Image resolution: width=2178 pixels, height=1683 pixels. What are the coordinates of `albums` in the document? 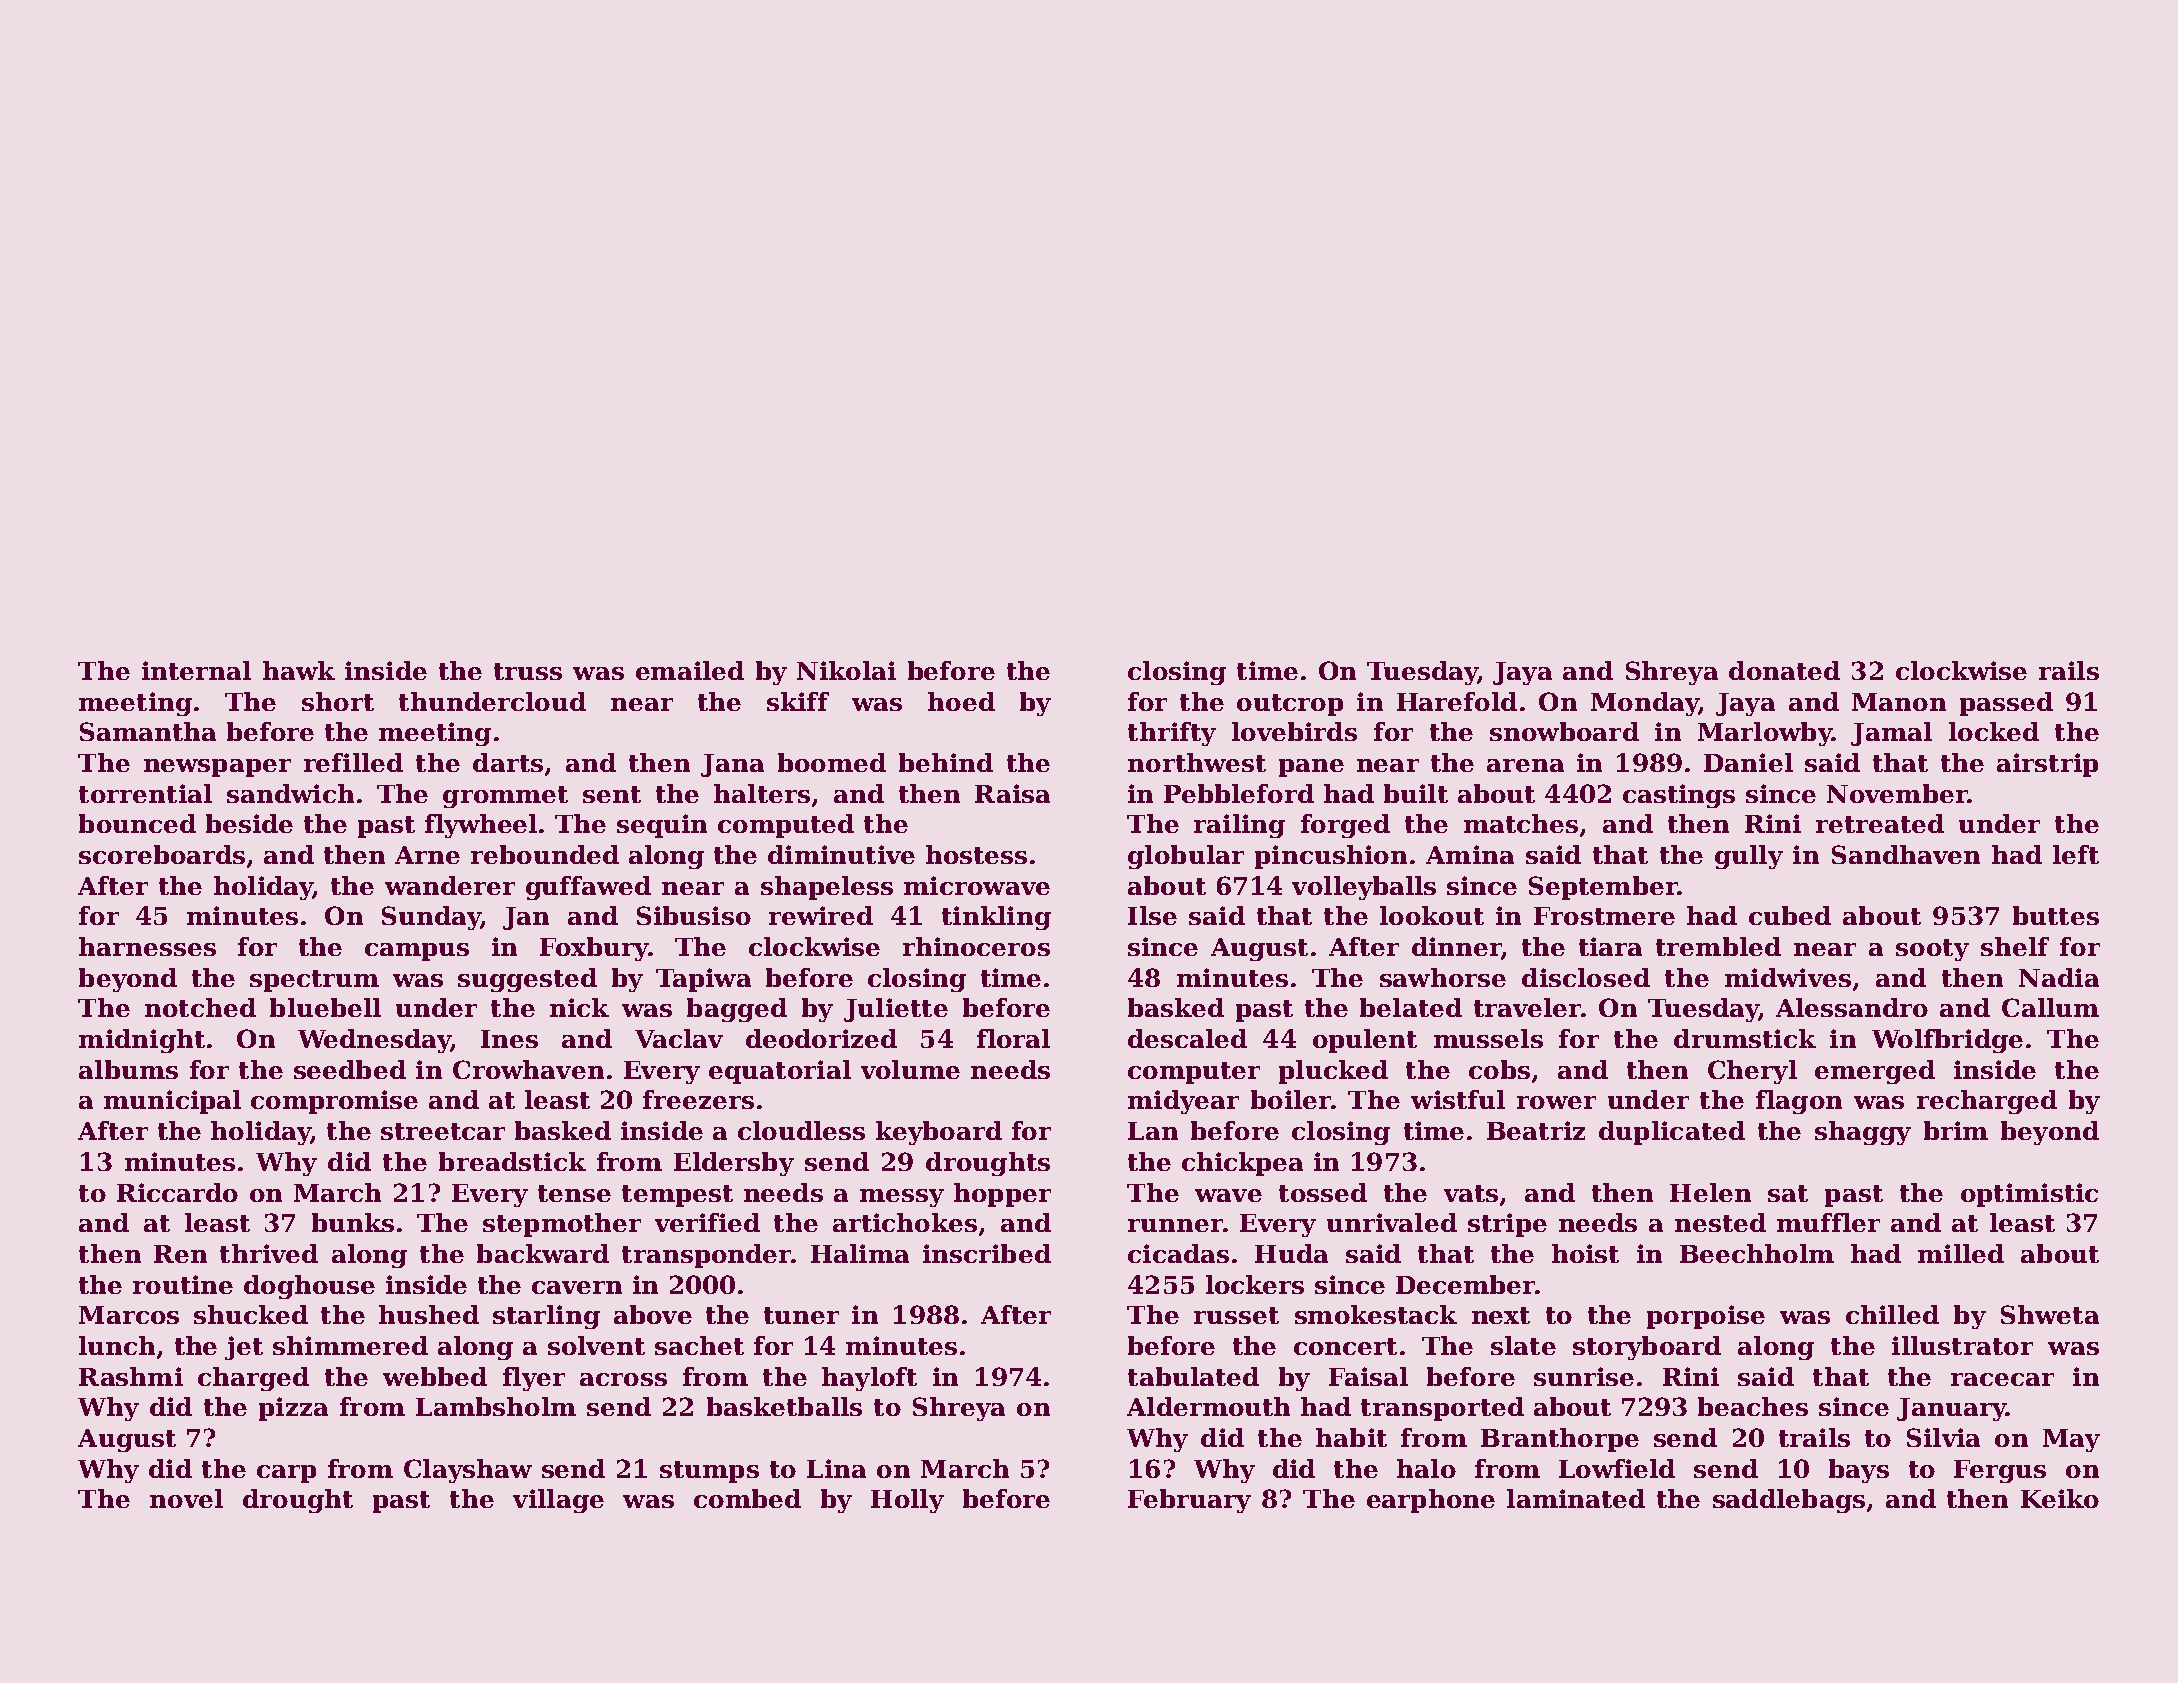 It's located at (128, 1069).
